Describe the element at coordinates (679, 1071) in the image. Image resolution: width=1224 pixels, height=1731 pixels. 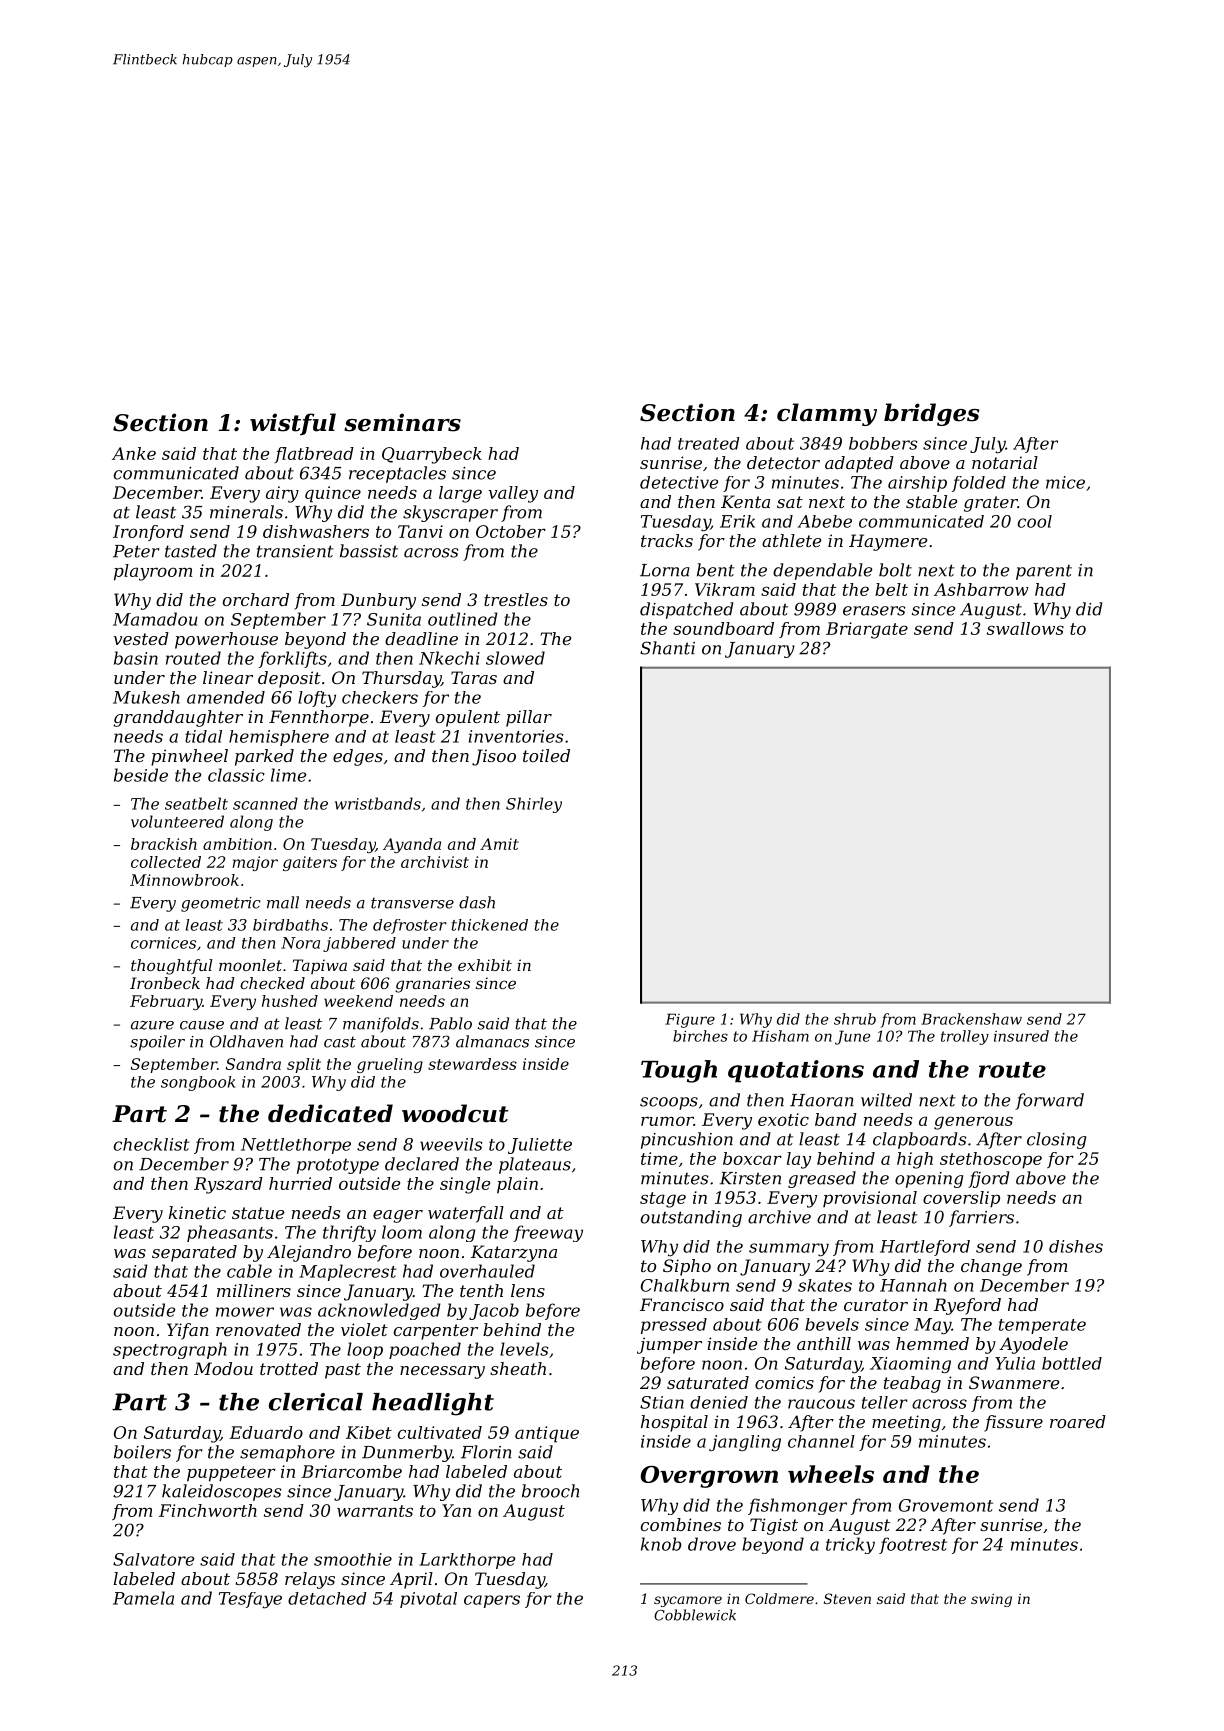
I see `Tough` at that location.
